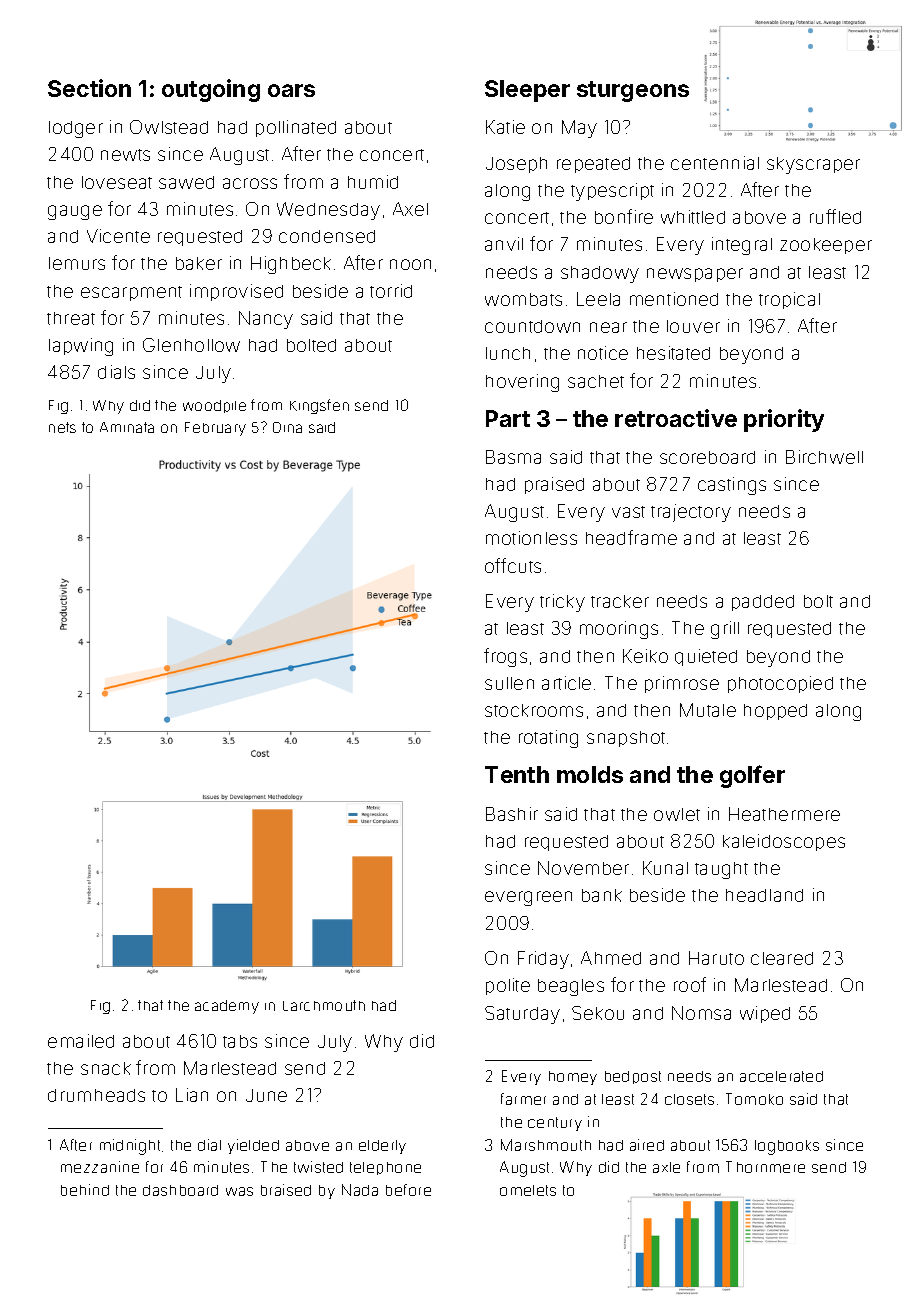 The image size is (924, 1314). Describe the element at coordinates (784, 420) in the image. I see `priority` at that location.
